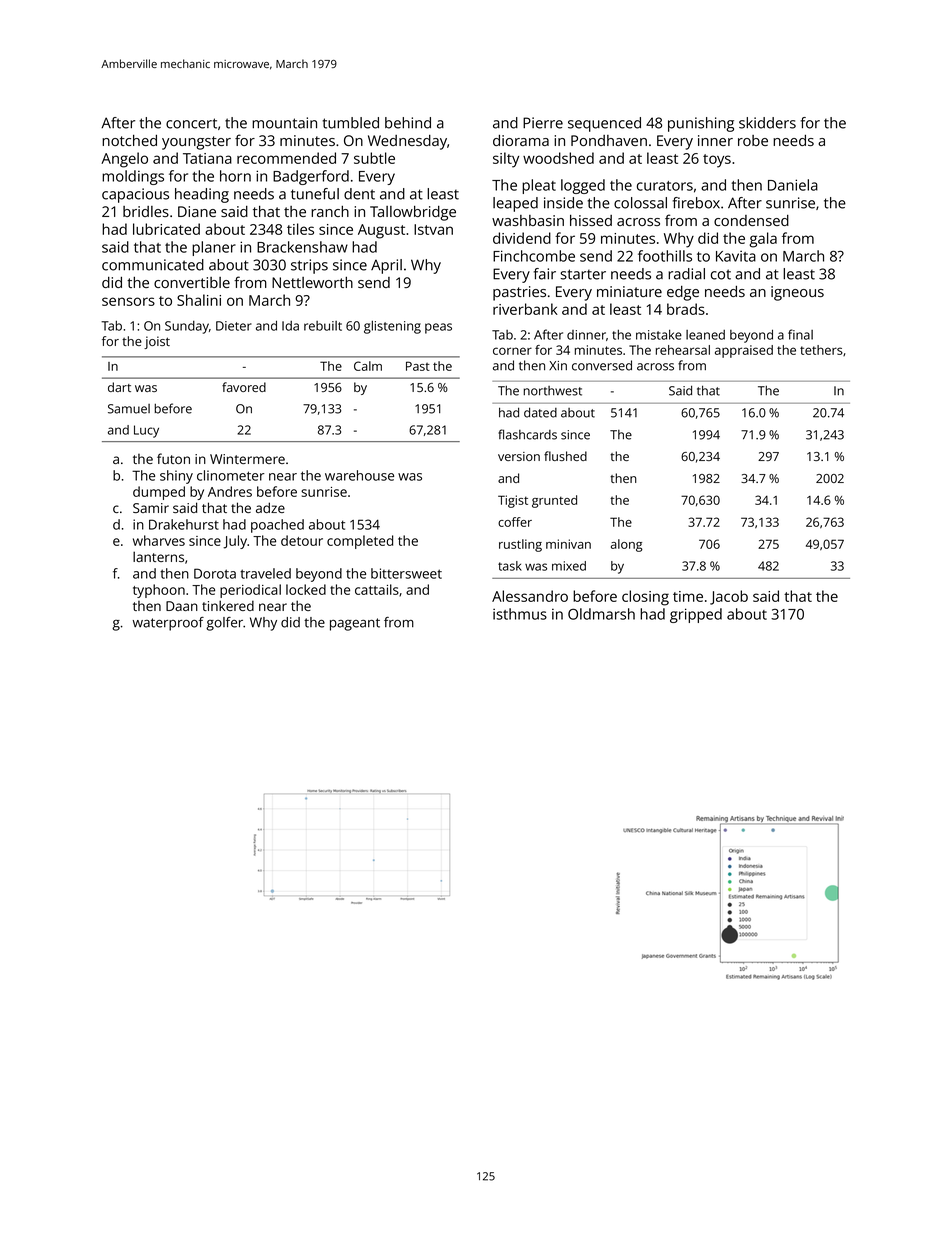  What do you see at coordinates (686, 309) in the screenshot?
I see `brads` at bounding box center [686, 309].
